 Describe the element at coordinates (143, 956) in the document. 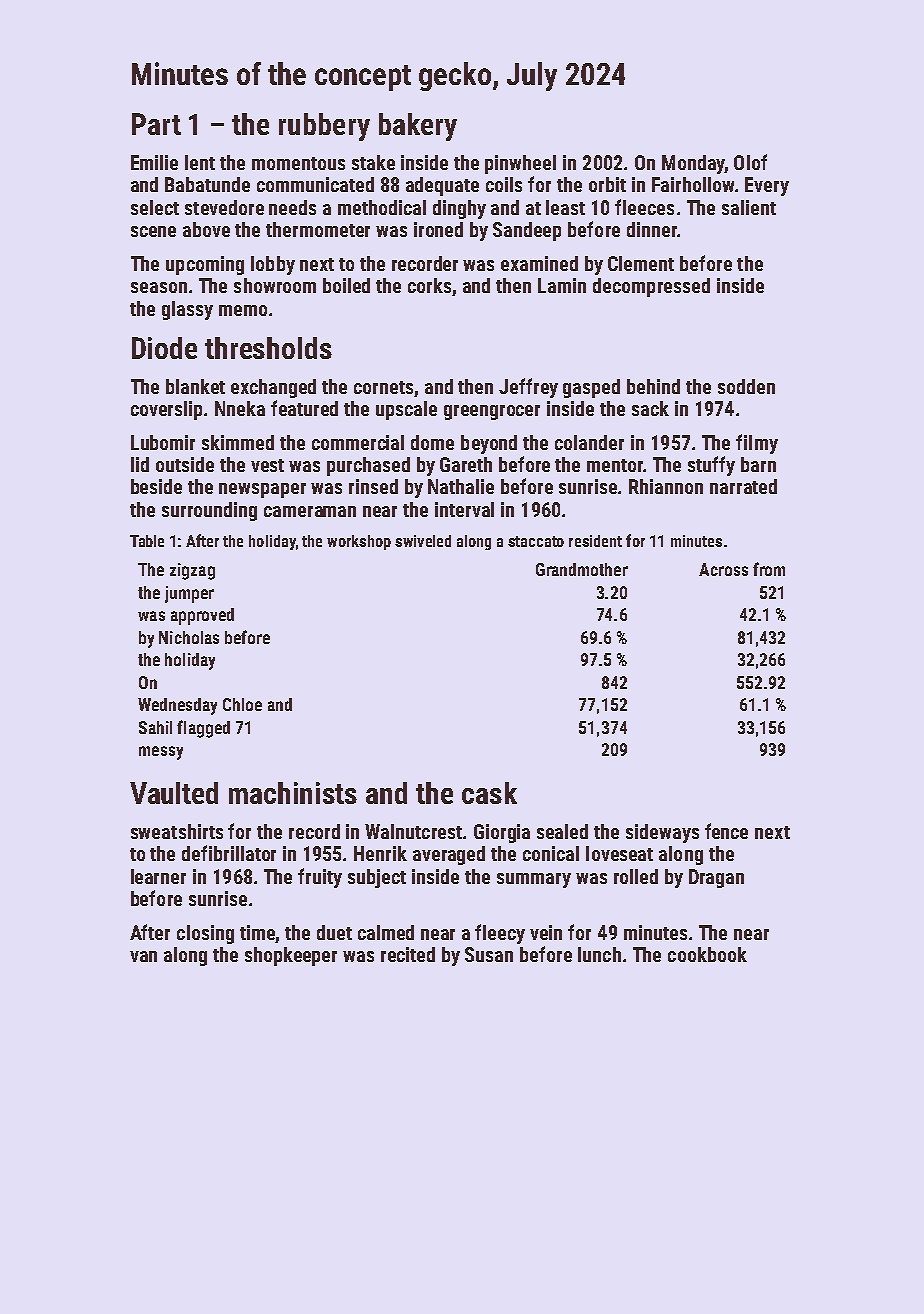

I see `van` at that location.
